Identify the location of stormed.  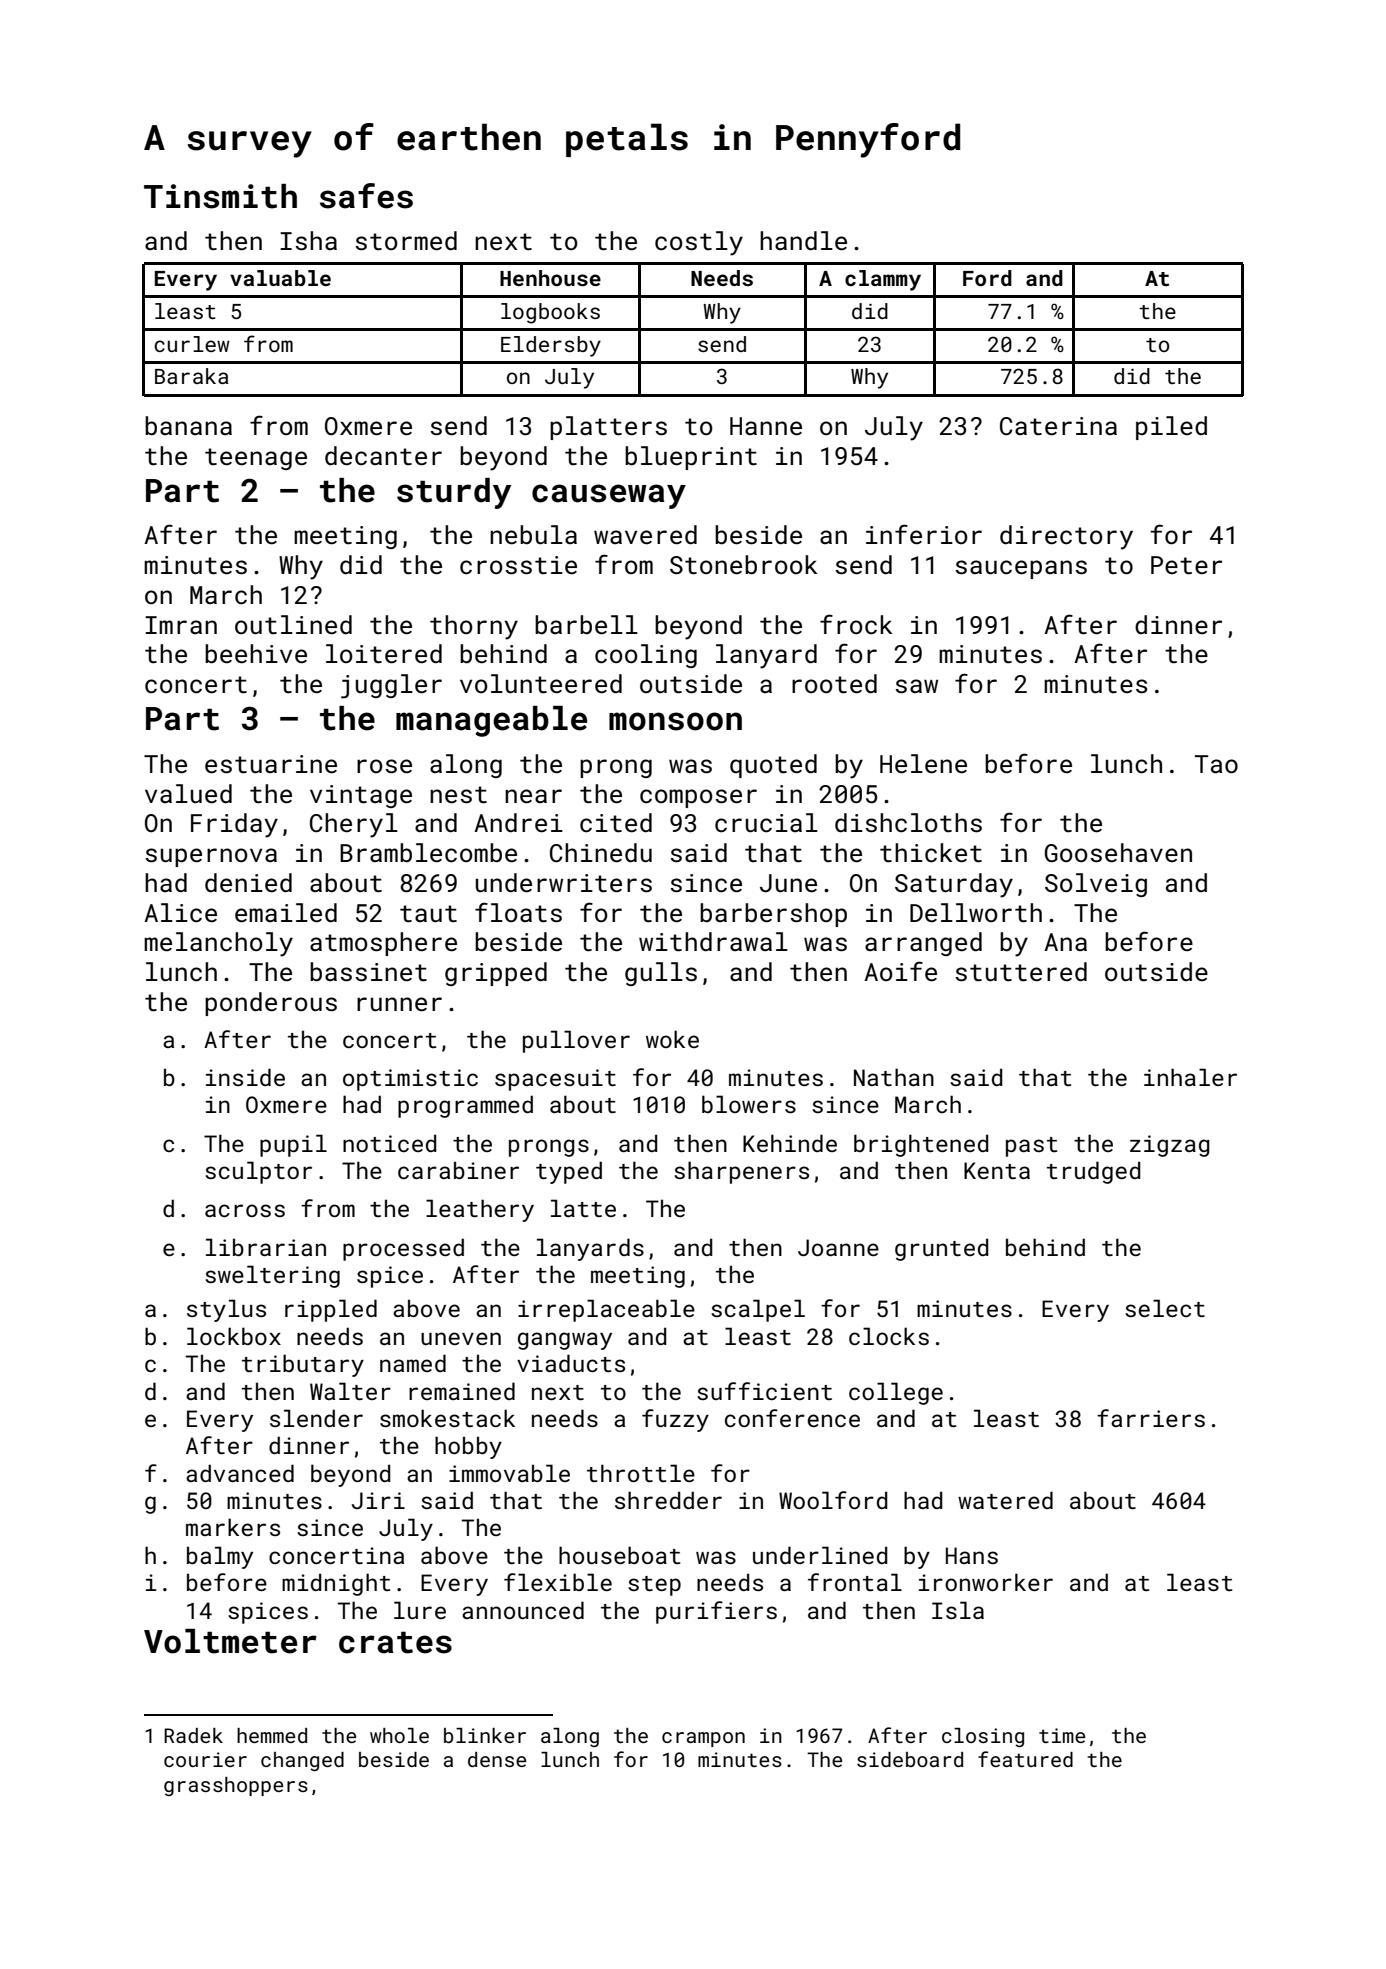
(406, 241).
